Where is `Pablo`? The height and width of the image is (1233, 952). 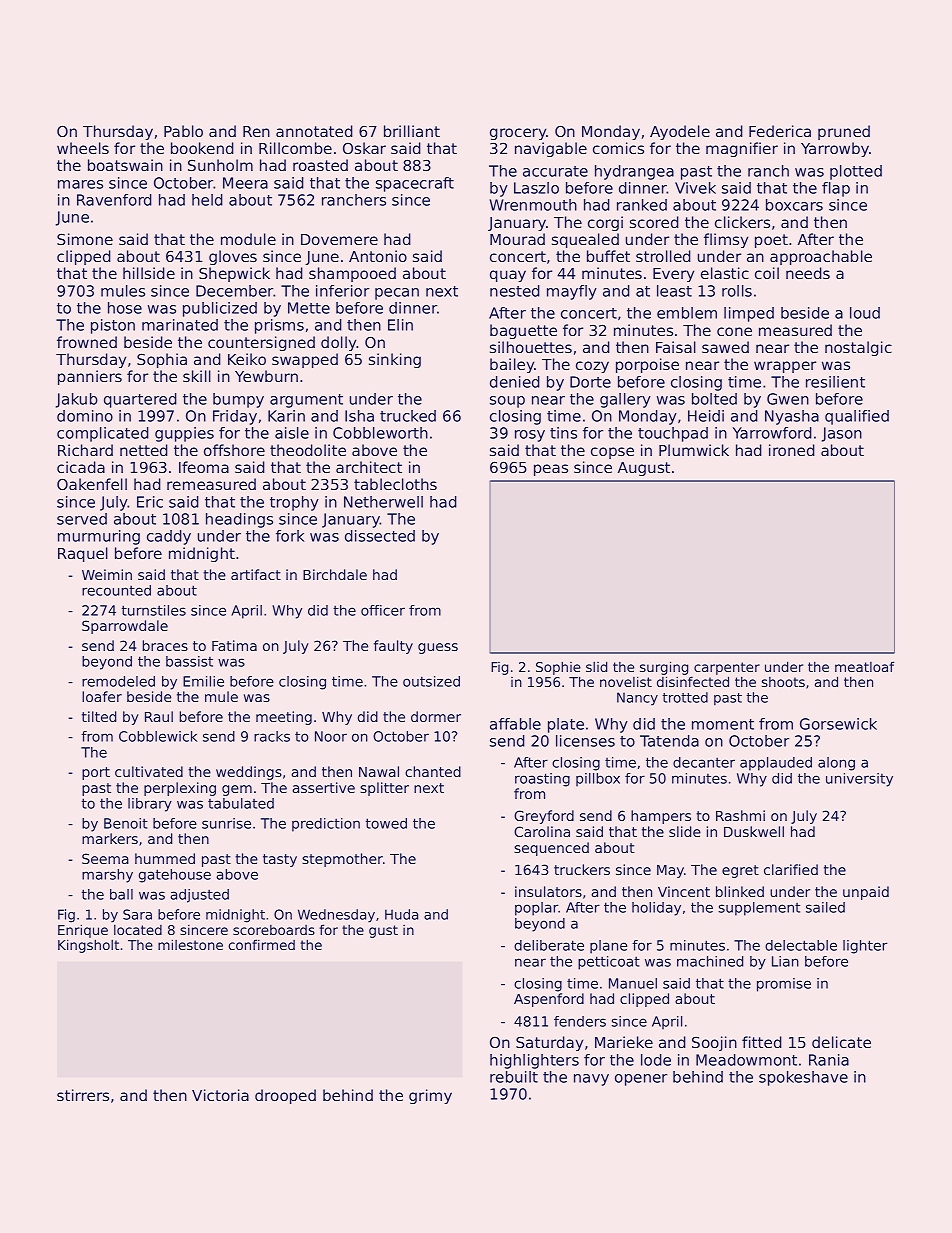 Pablo is located at coordinates (183, 131).
